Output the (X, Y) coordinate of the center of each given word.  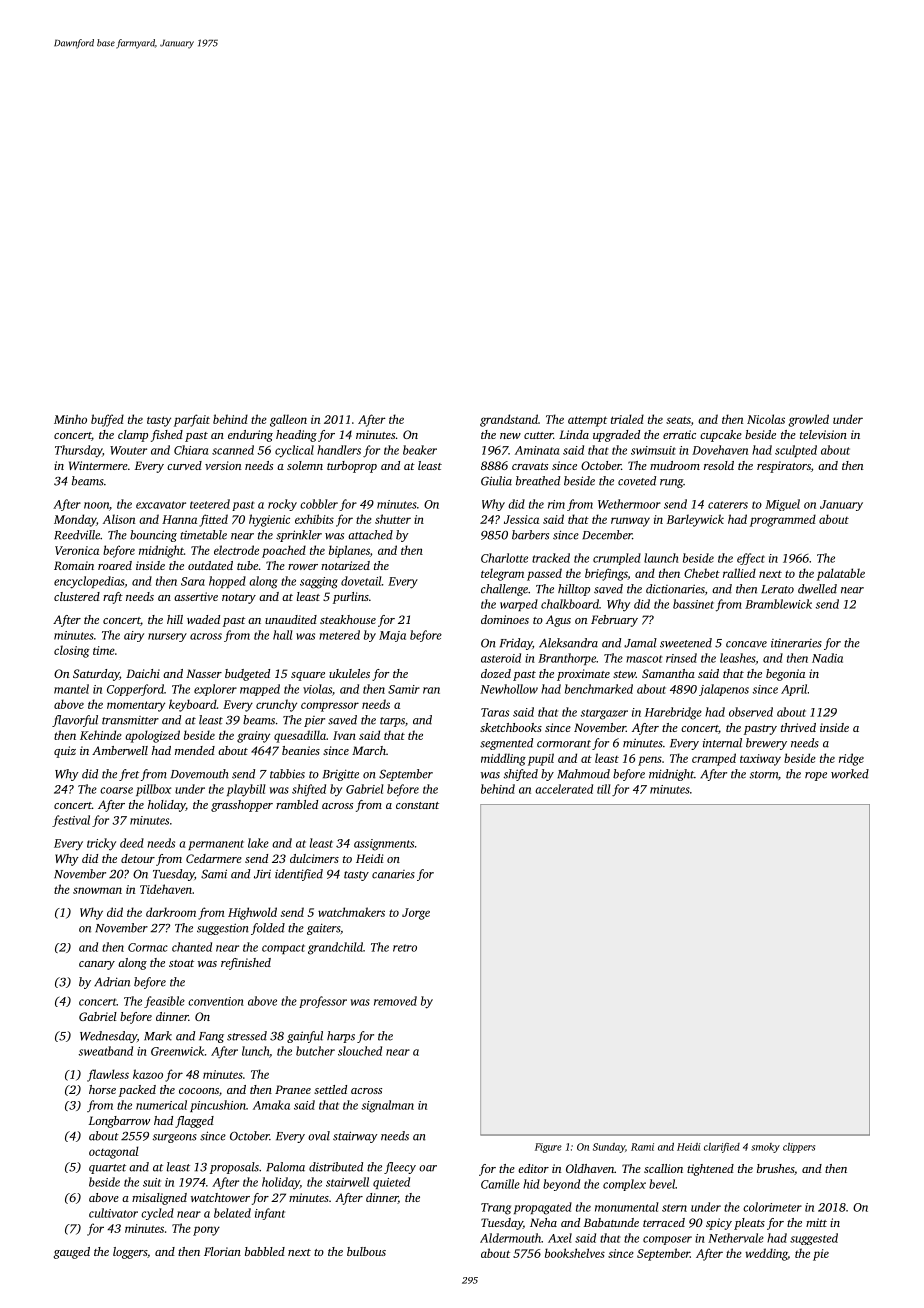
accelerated (564, 789)
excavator (161, 505)
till (604, 789)
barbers (530, 535)
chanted (192, 947)
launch (661, 558)
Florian (222, 1251)
